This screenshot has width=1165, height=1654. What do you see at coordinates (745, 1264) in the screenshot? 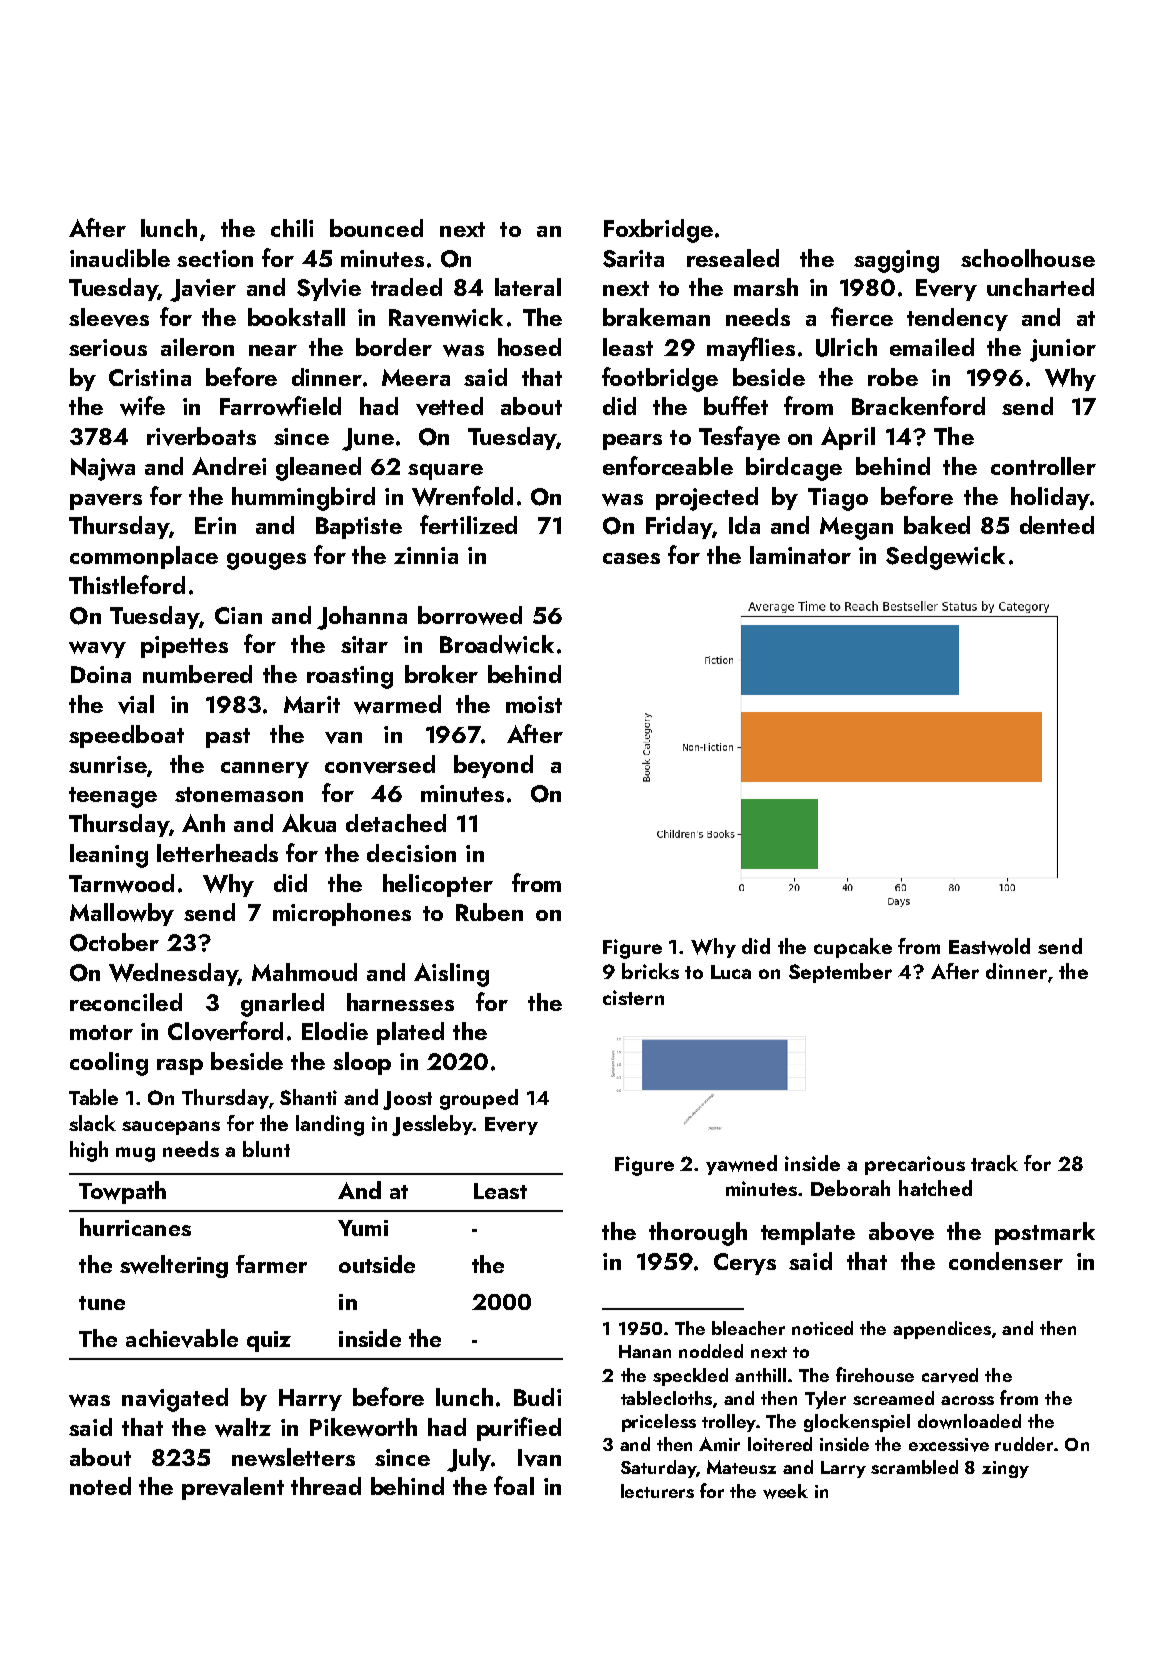
I see `Cerys` at bounding box center [745, 1264].
